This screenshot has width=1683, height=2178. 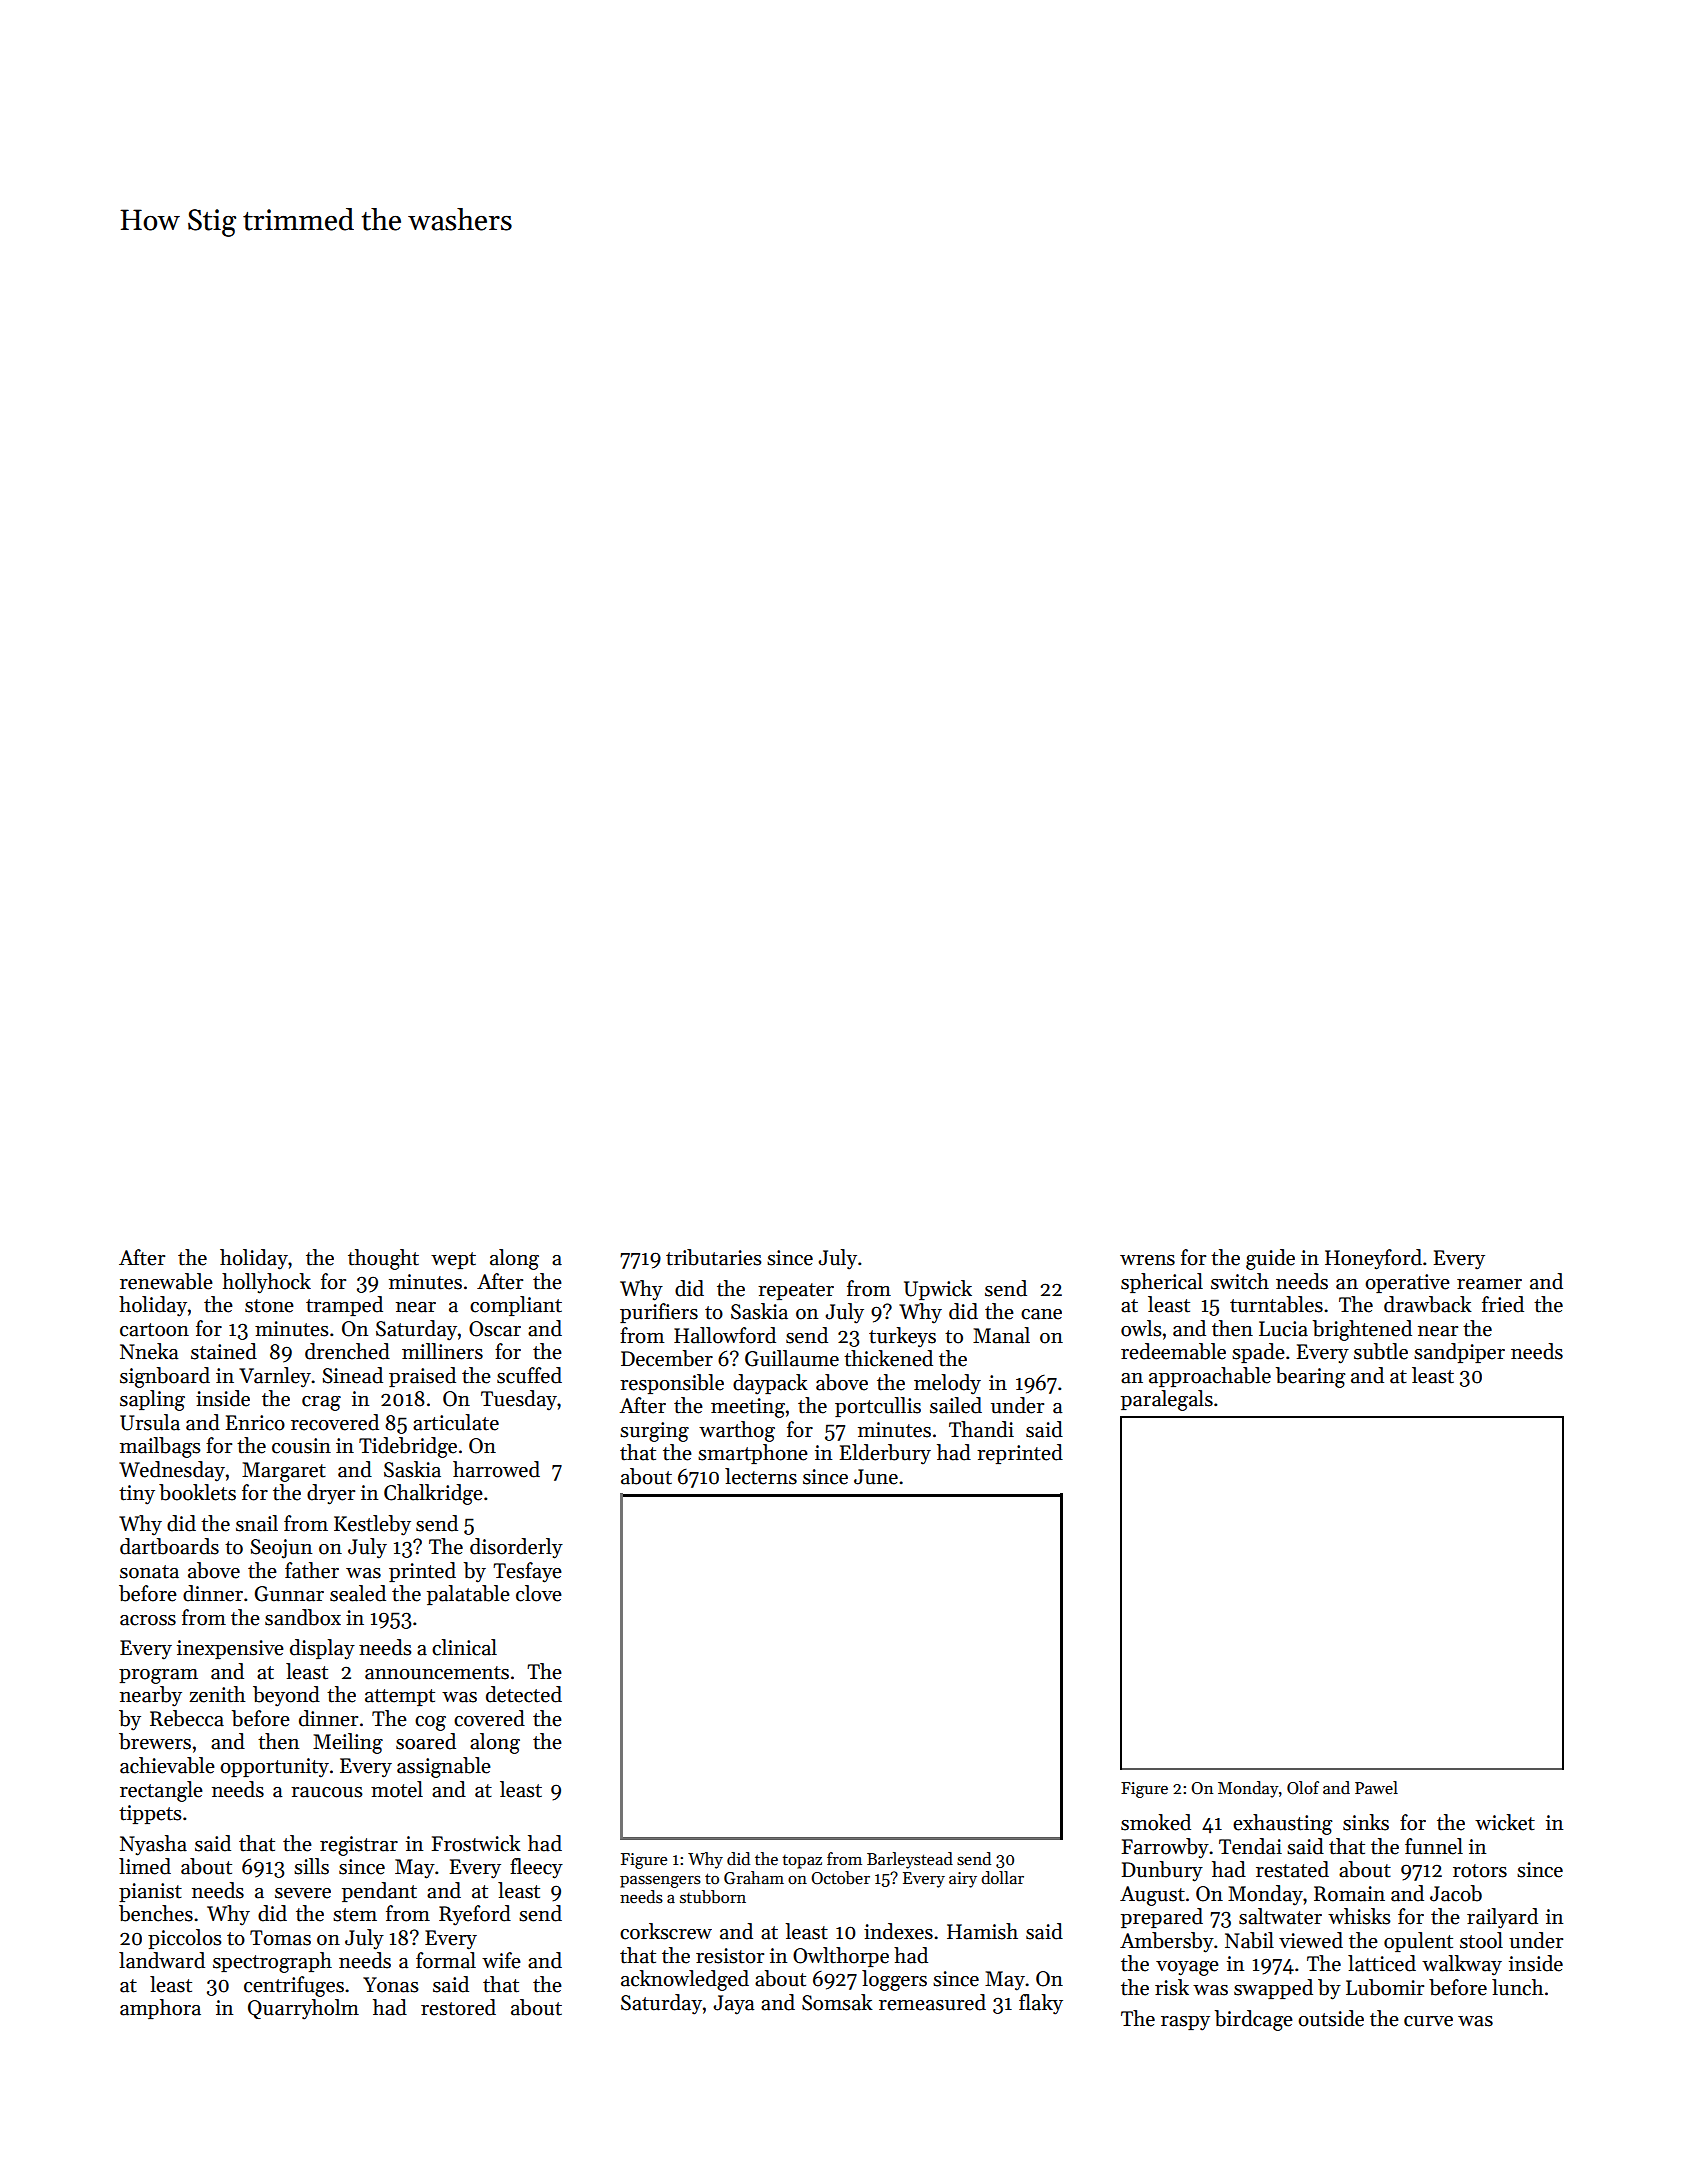 I want to click on December, so click(x=667, y=1358).
